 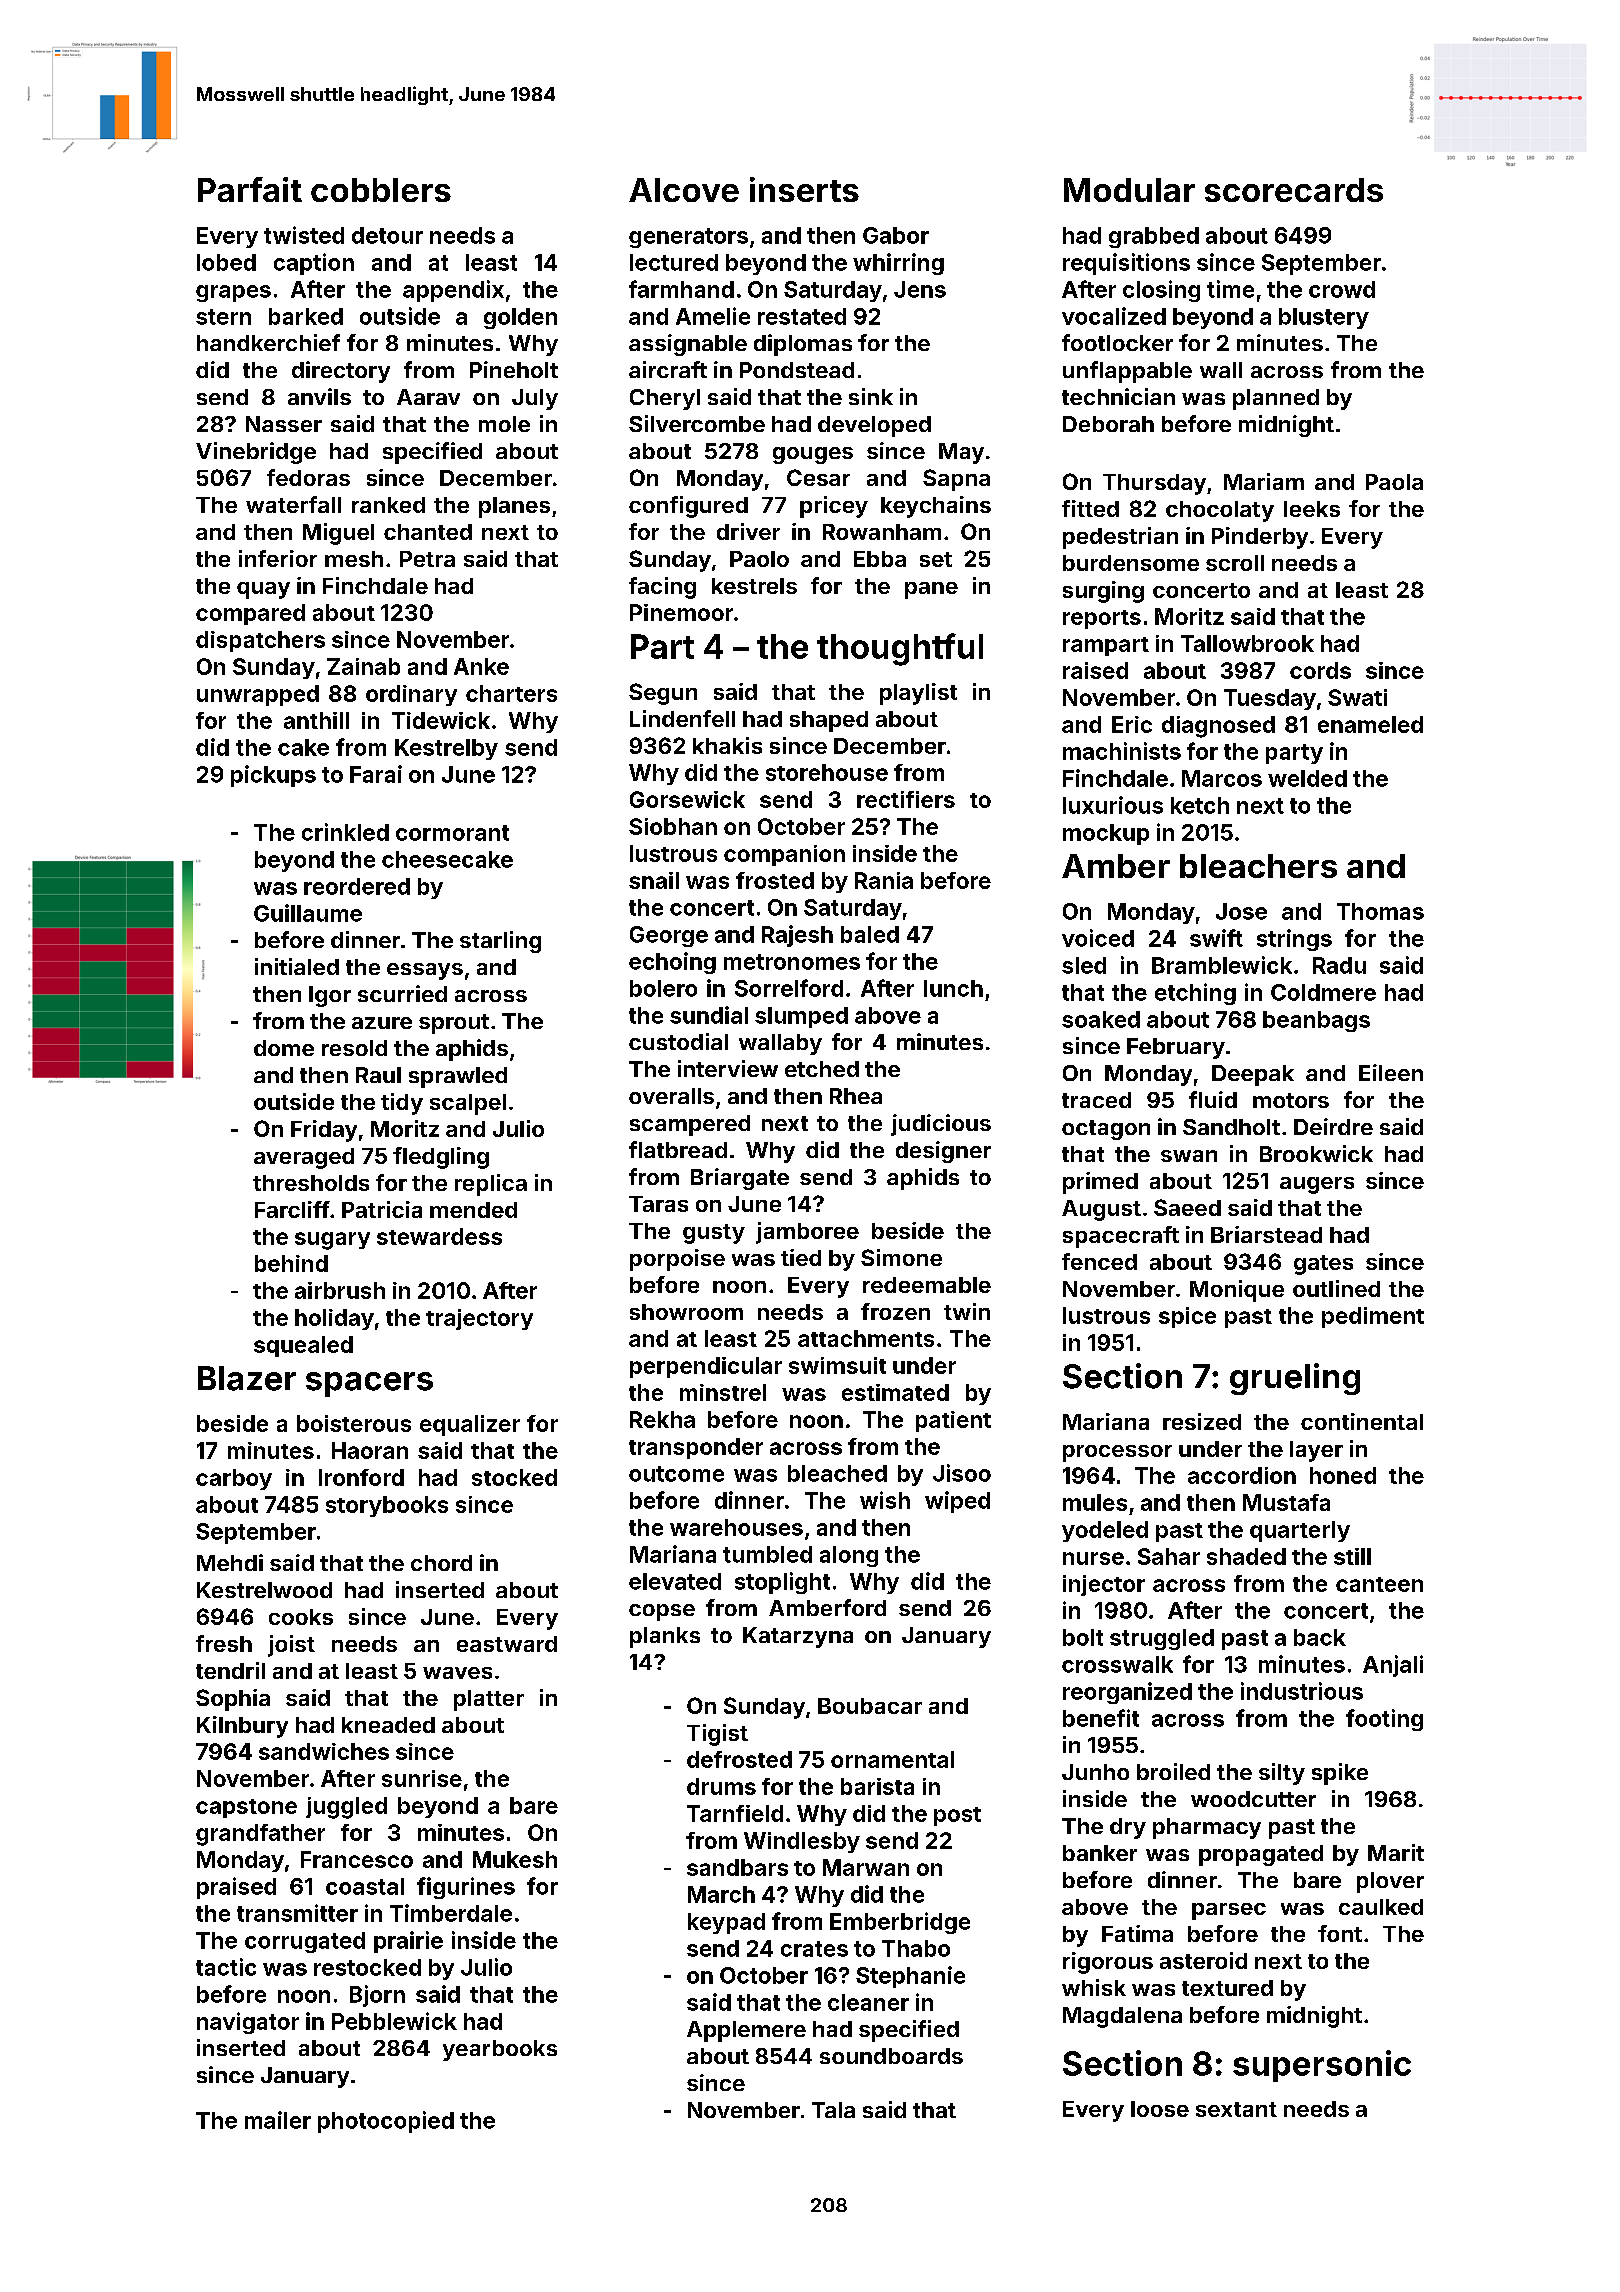 What do you see at coordinates (798, 1637) in the screenshot?
I see `Katarzyna` at bounding box center [798, 1637].
